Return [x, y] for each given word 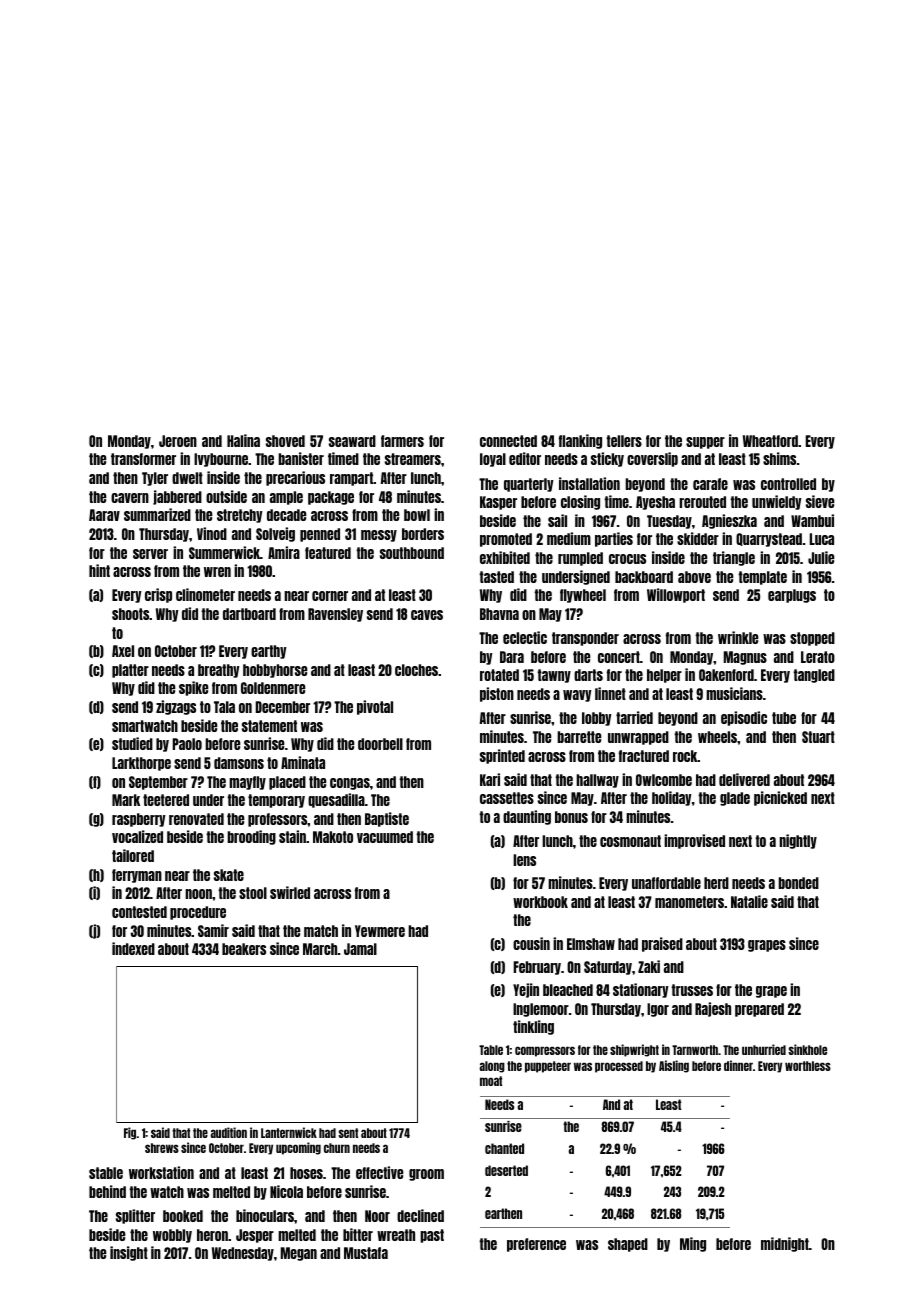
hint [99, 570]
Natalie [749, 901]
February [537, 968]
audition [228, 1132]
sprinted [502, 756]
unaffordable [666, 883]
